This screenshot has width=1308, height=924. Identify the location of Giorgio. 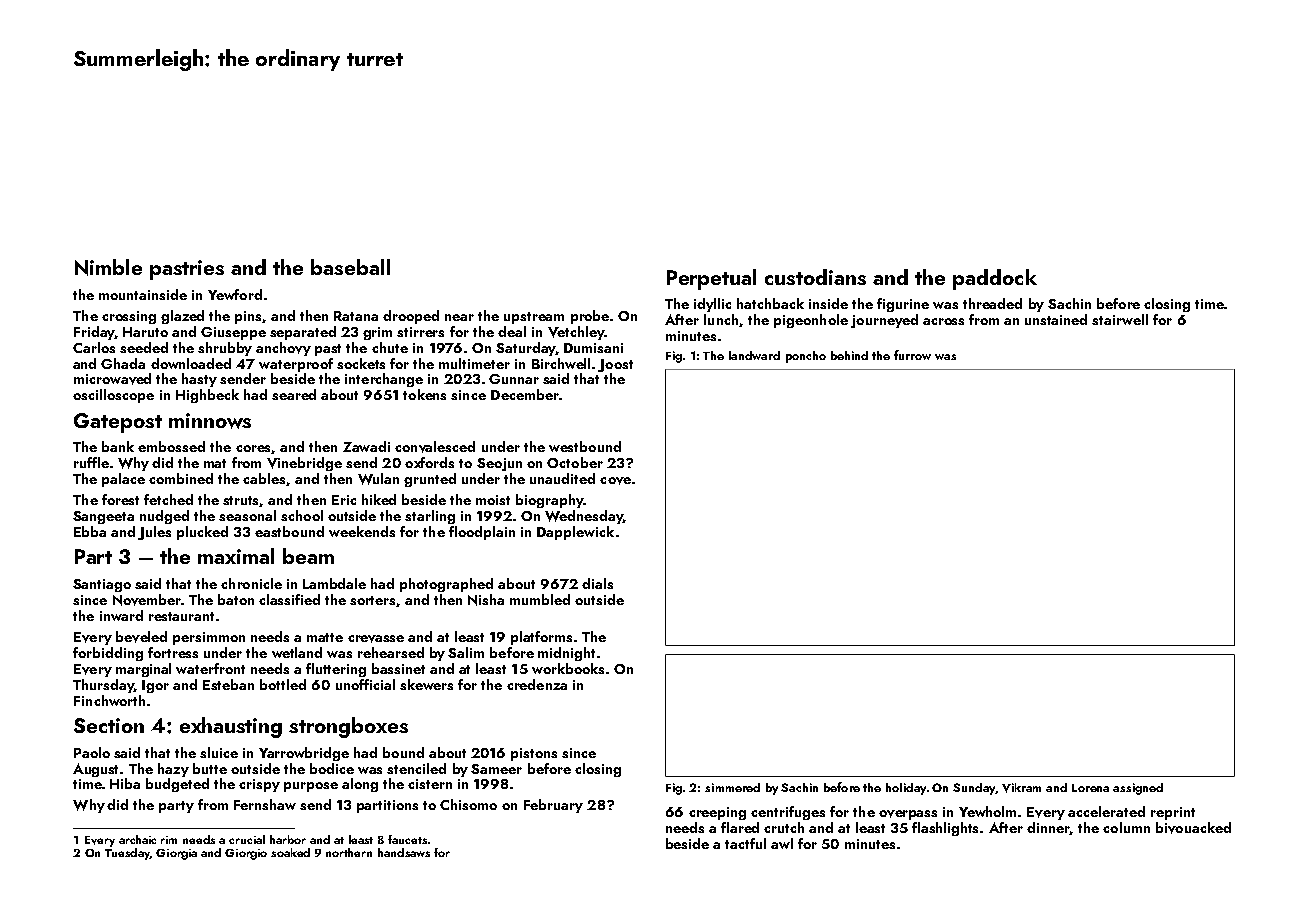
(246, 854).
